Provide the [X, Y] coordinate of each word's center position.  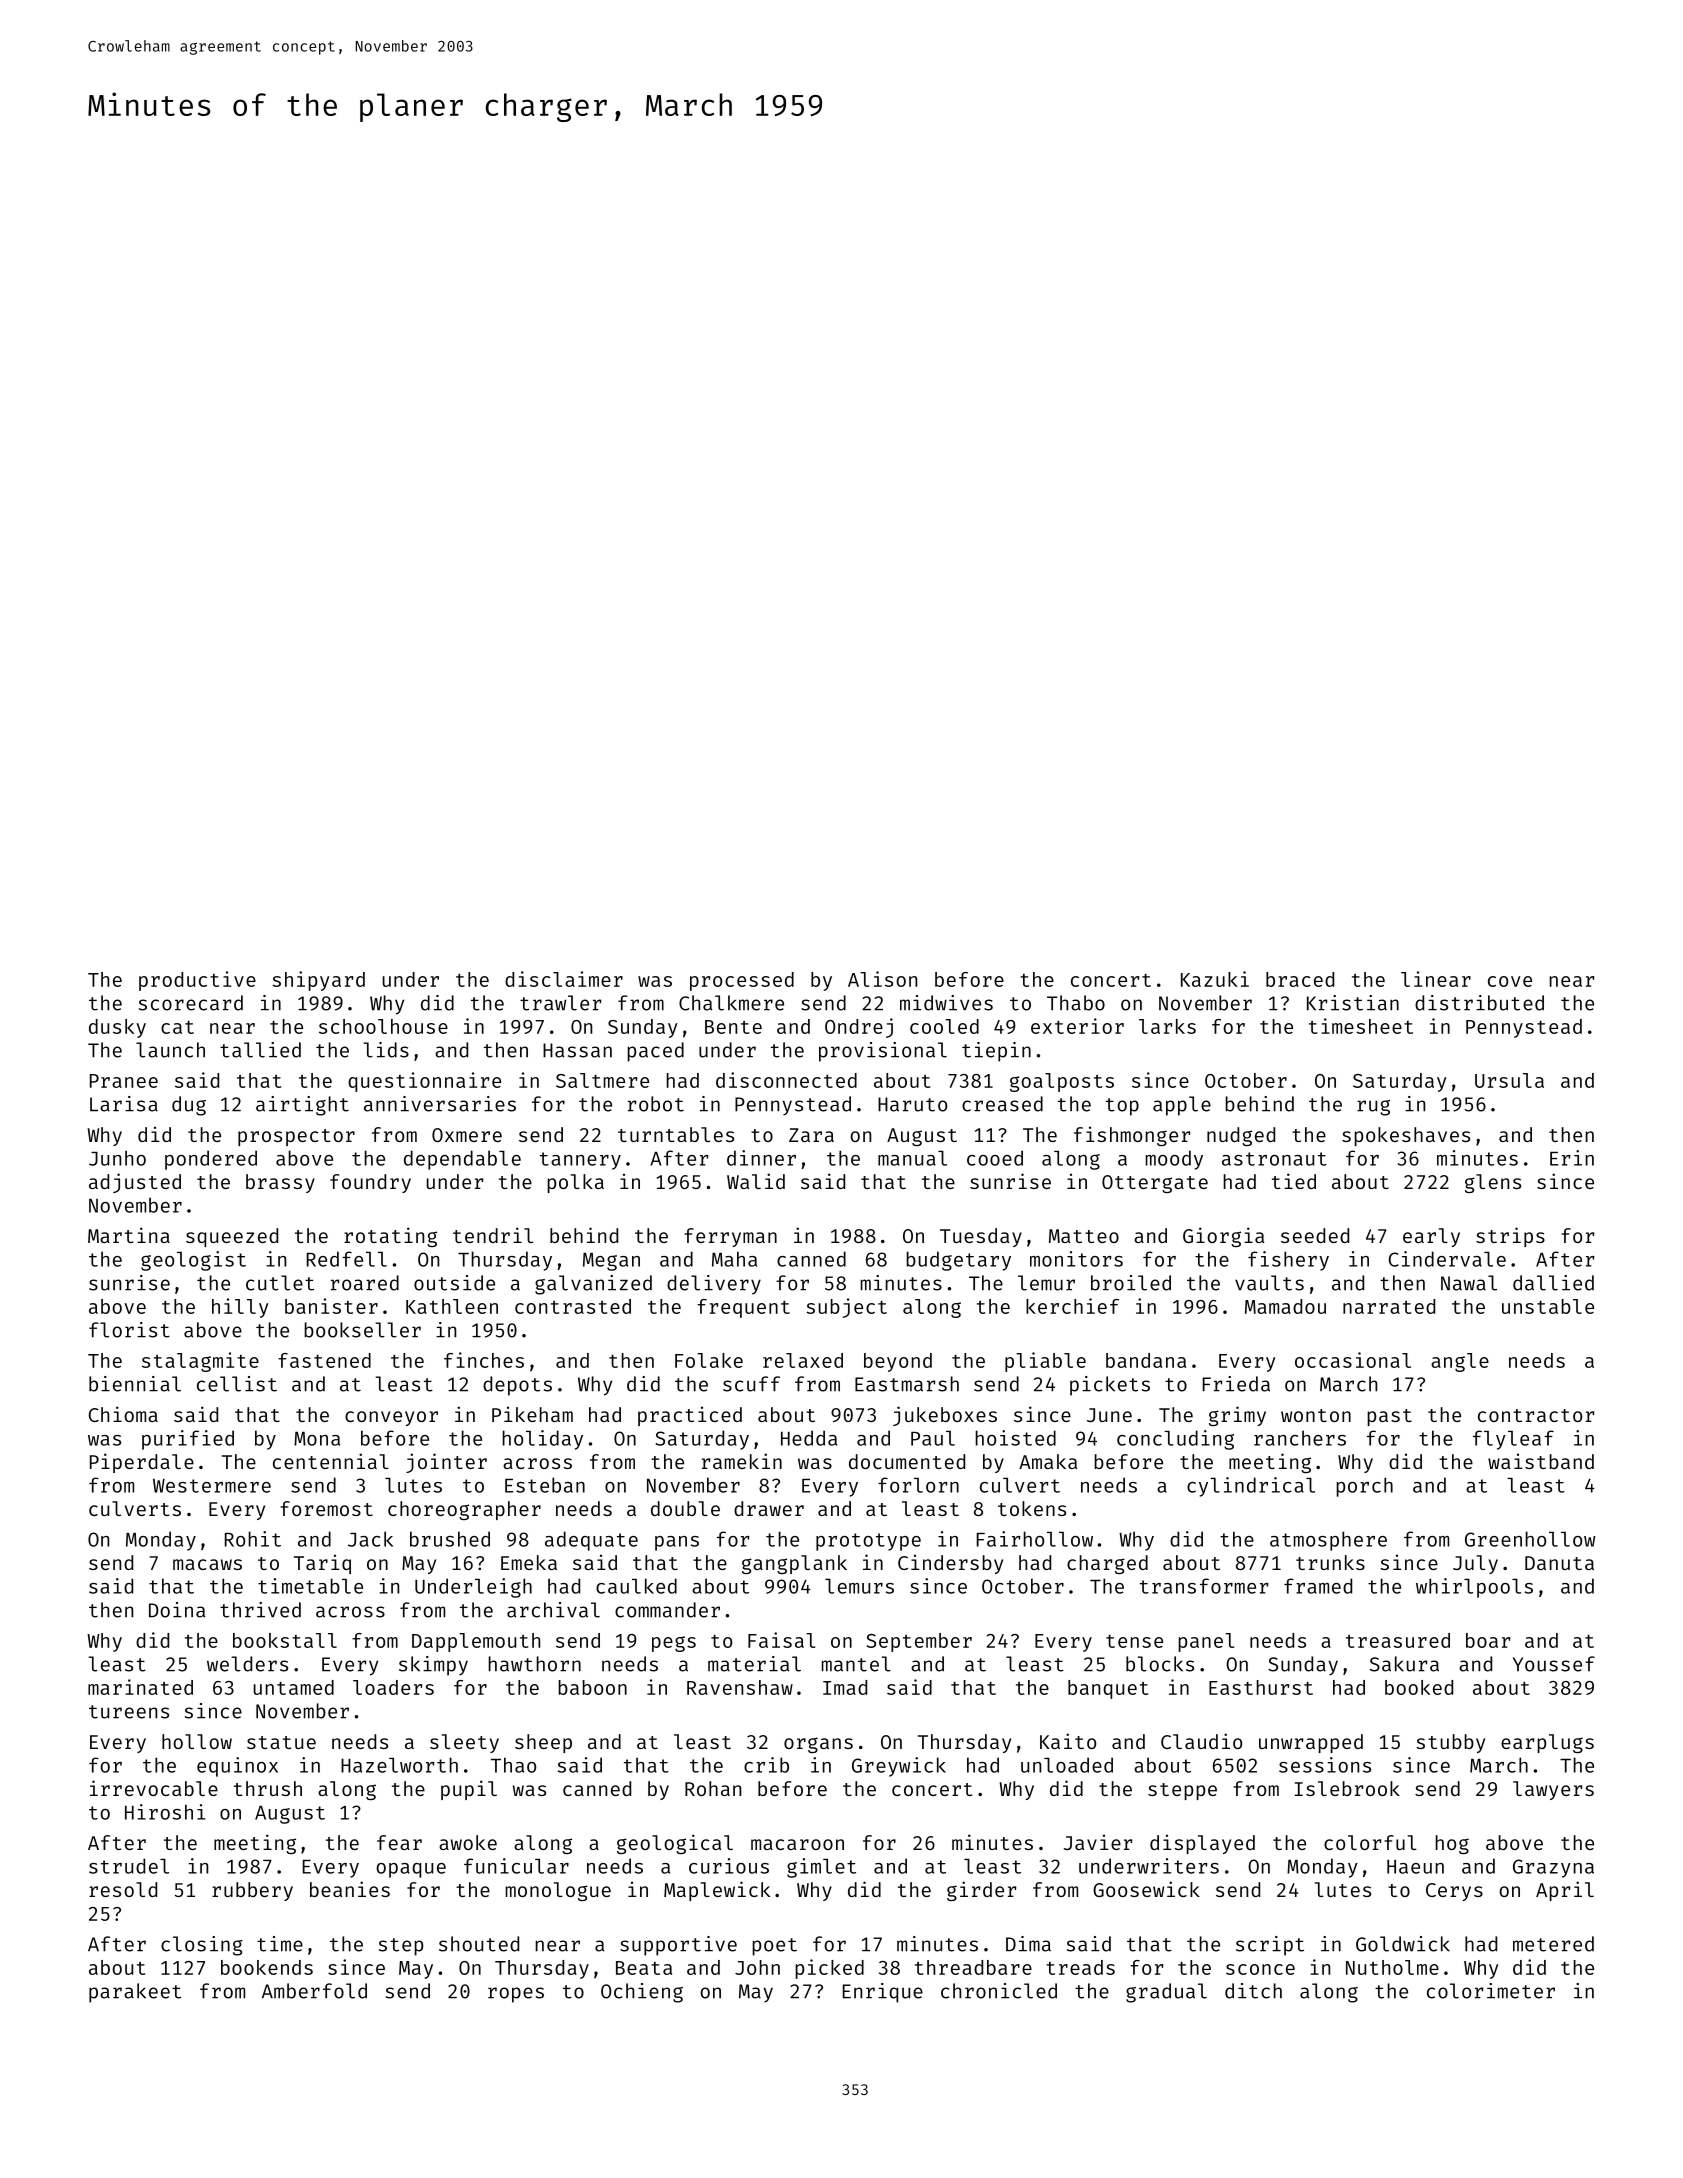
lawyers [1553, 1790]
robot [656, 1104]
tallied [260, 1050]
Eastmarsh [907, 1384]
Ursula [1509, 1080]
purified [188, 1440]
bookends [267, 1967]
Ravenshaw [740, 1687]
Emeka [529, 1562]
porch [1364, 1487]
